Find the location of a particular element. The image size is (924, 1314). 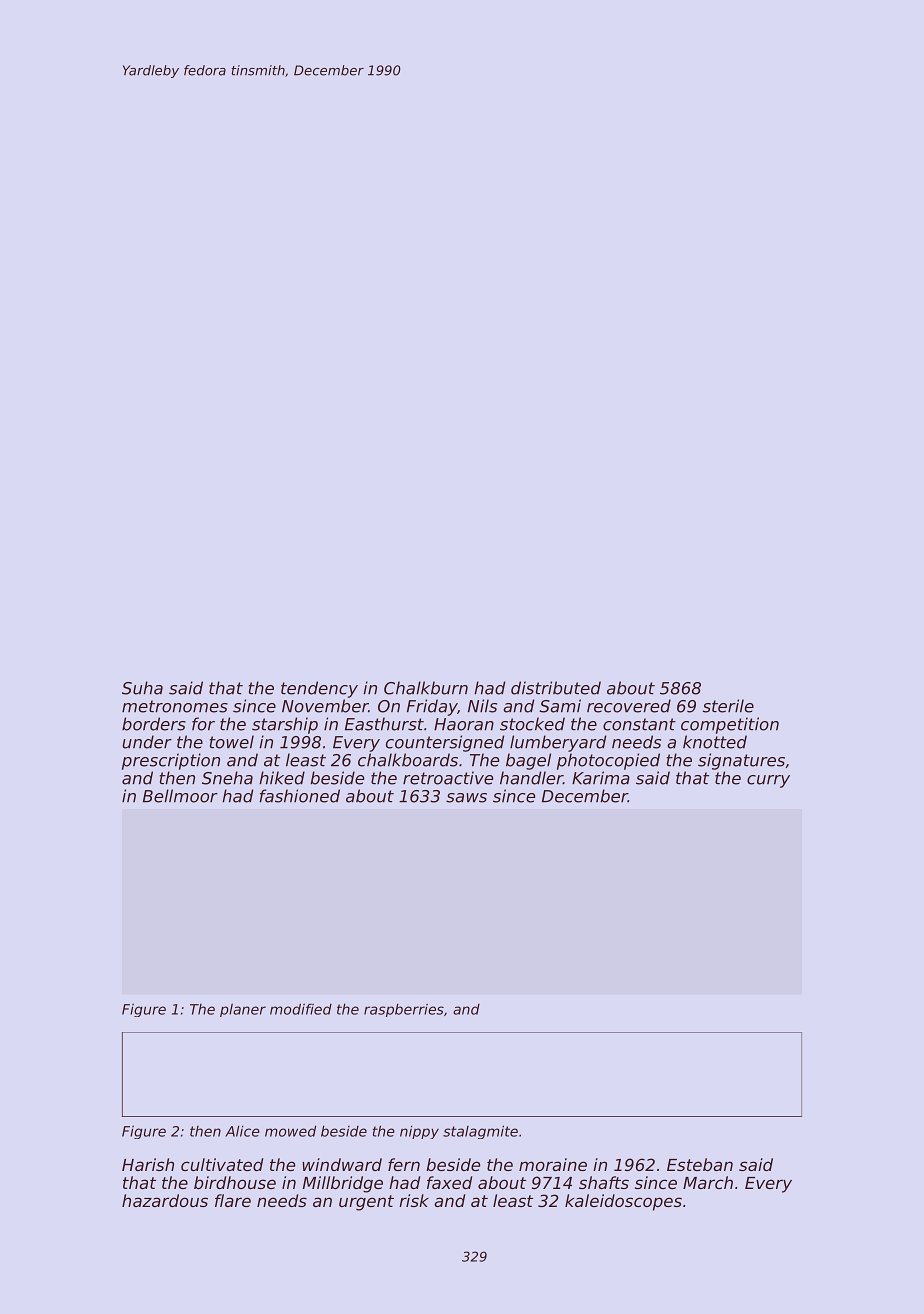

curry is located at coordinates (768, 781).
